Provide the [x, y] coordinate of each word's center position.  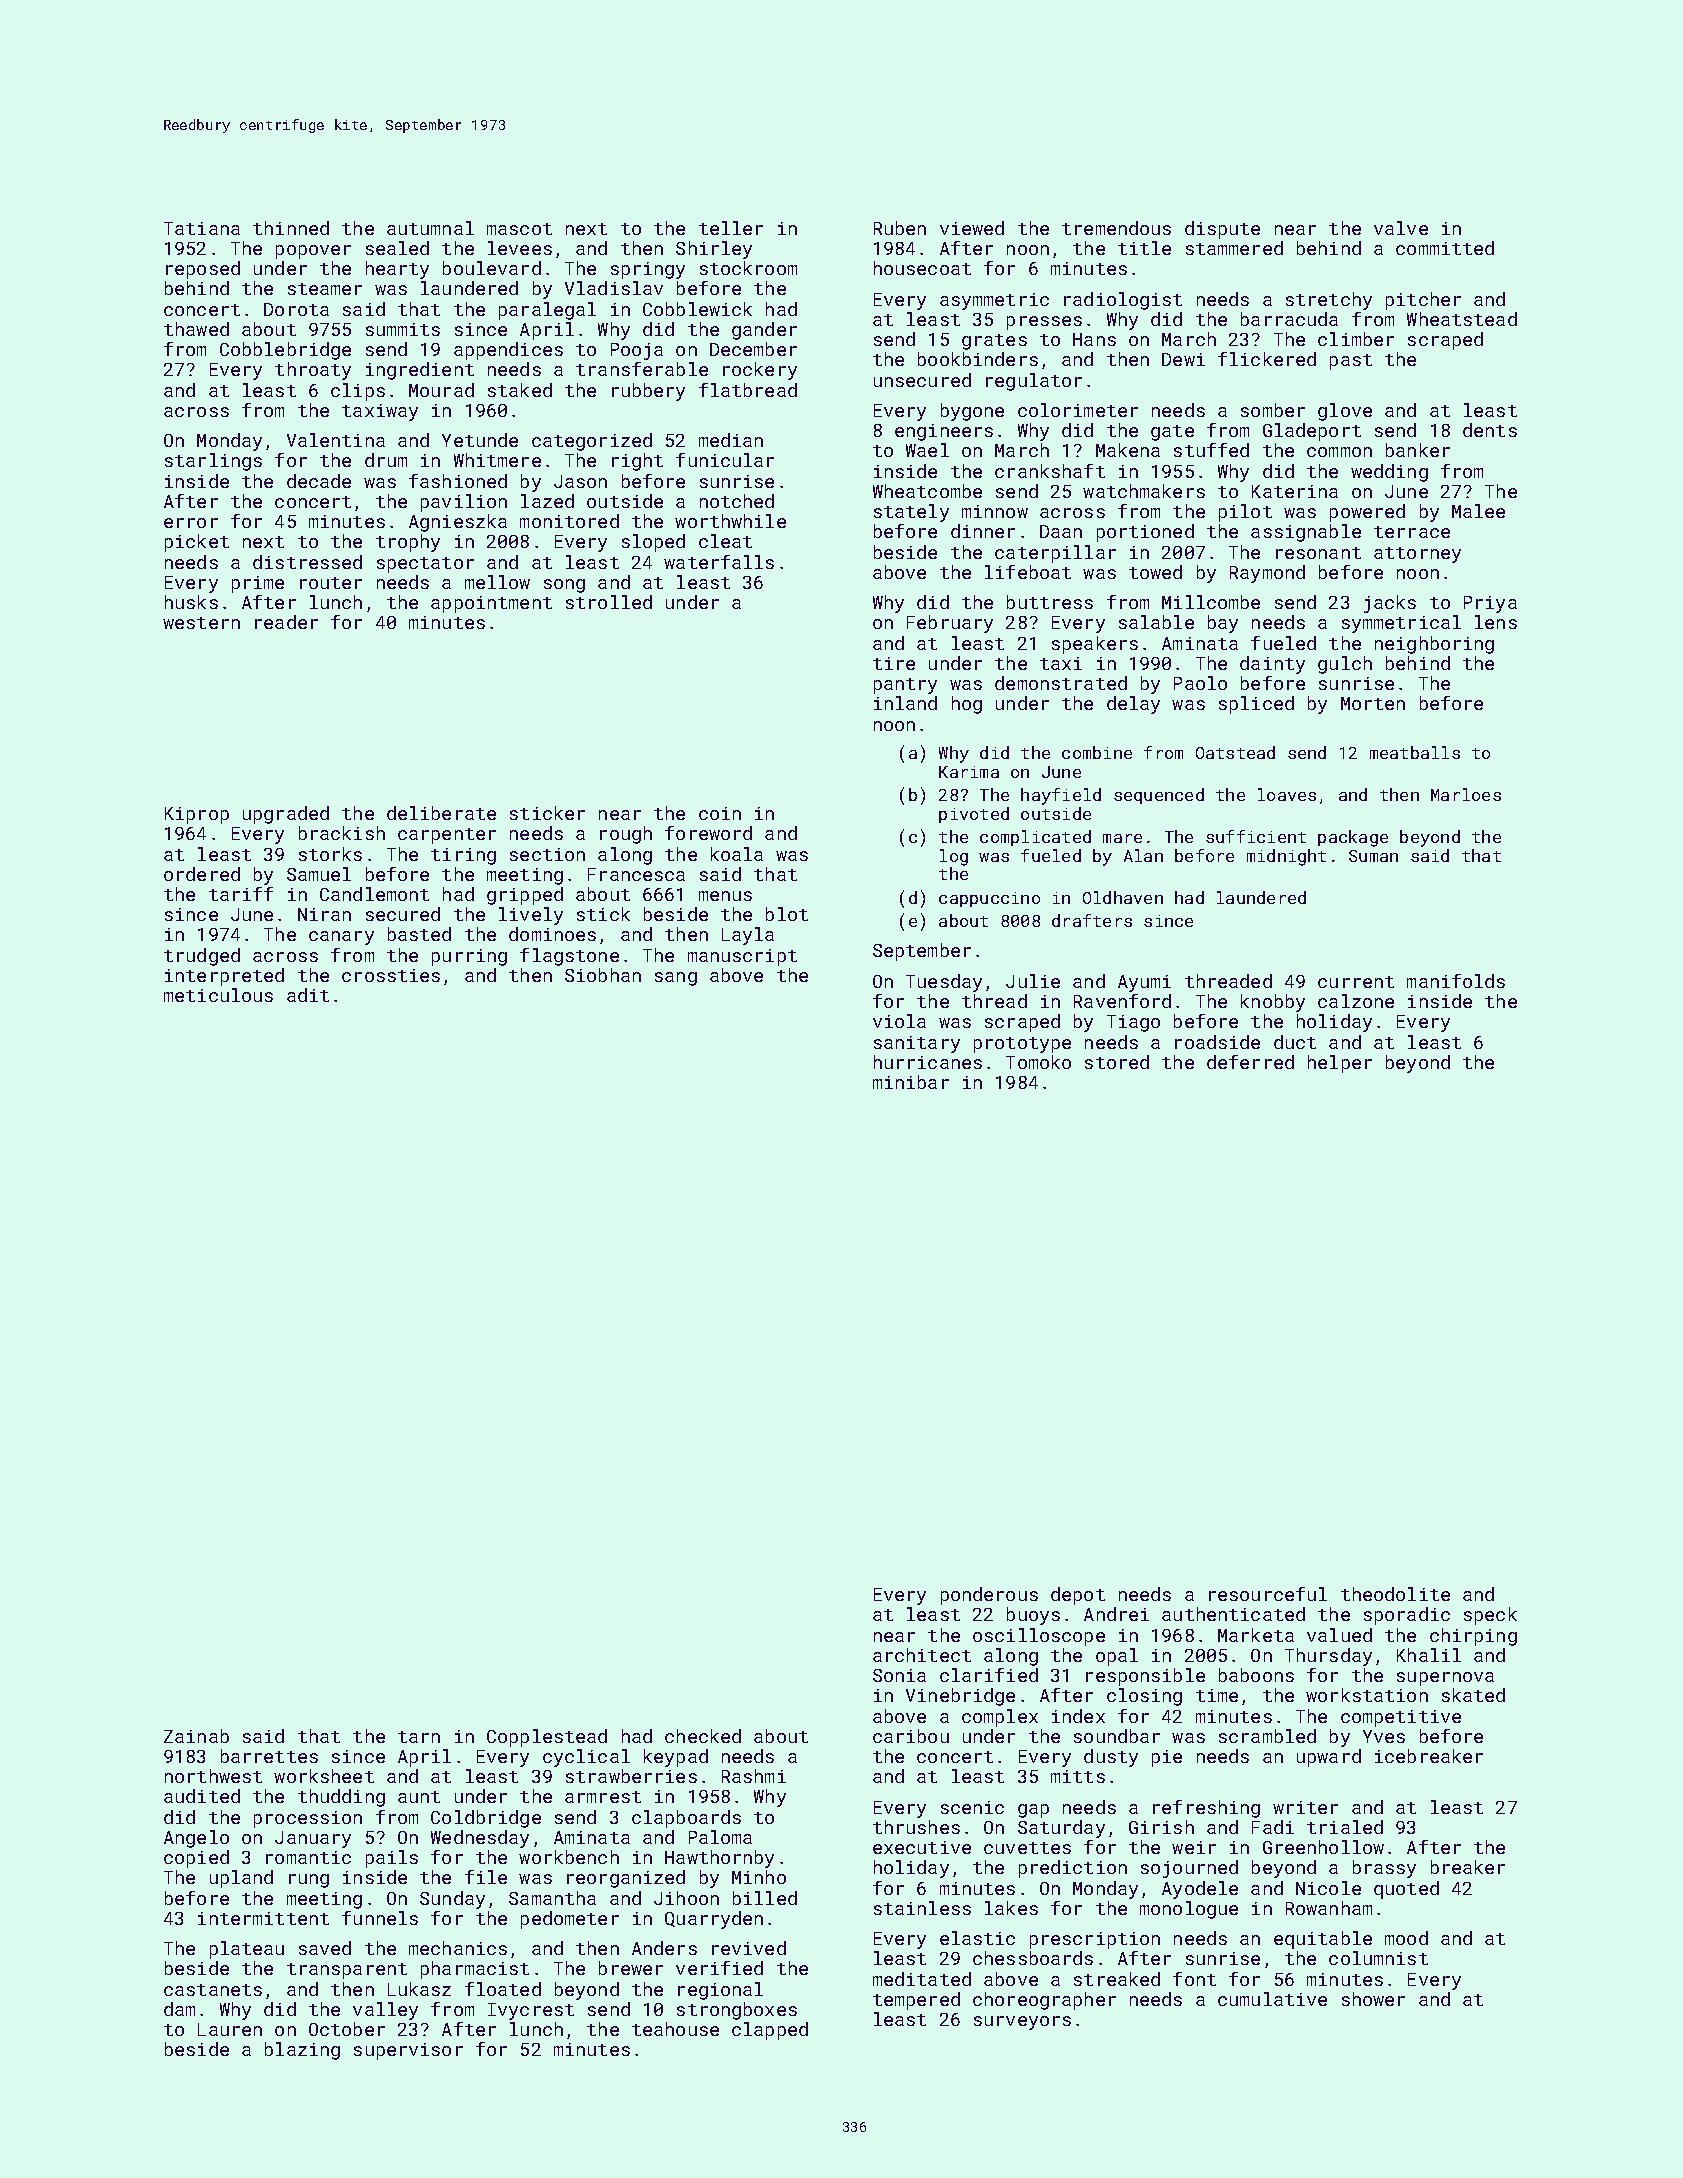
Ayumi [1144, 983]
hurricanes [928, 1062]
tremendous [1116, 228]
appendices [508, 351]
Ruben [900, 228]
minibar [911, 1082]
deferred [1250, 1062]
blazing [302, 2051]
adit [308, 995]
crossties [391, 975]
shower [1373, 1999]
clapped [770, 2031]
